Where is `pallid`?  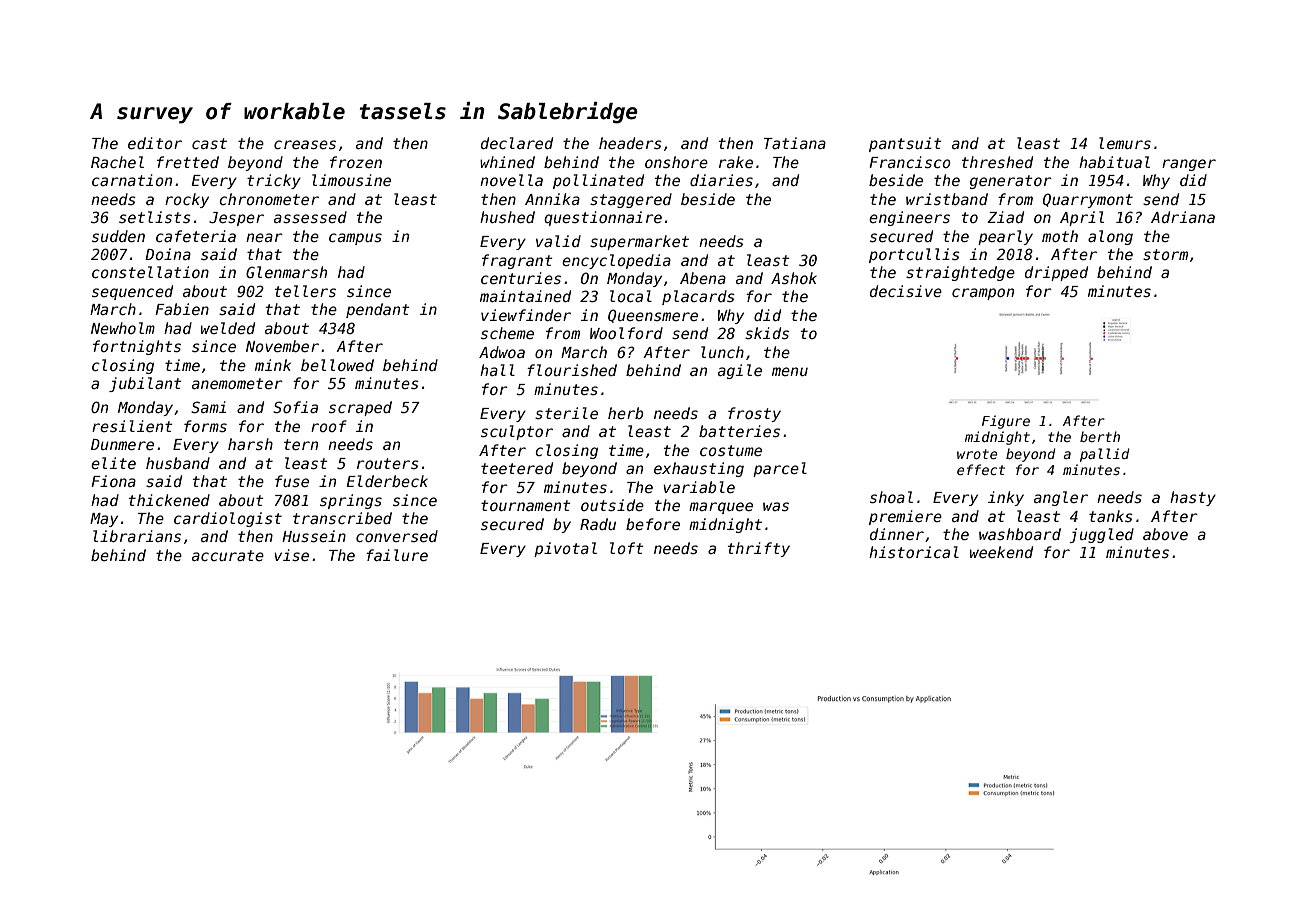
pallid is located at coordinates (1105, 455).
